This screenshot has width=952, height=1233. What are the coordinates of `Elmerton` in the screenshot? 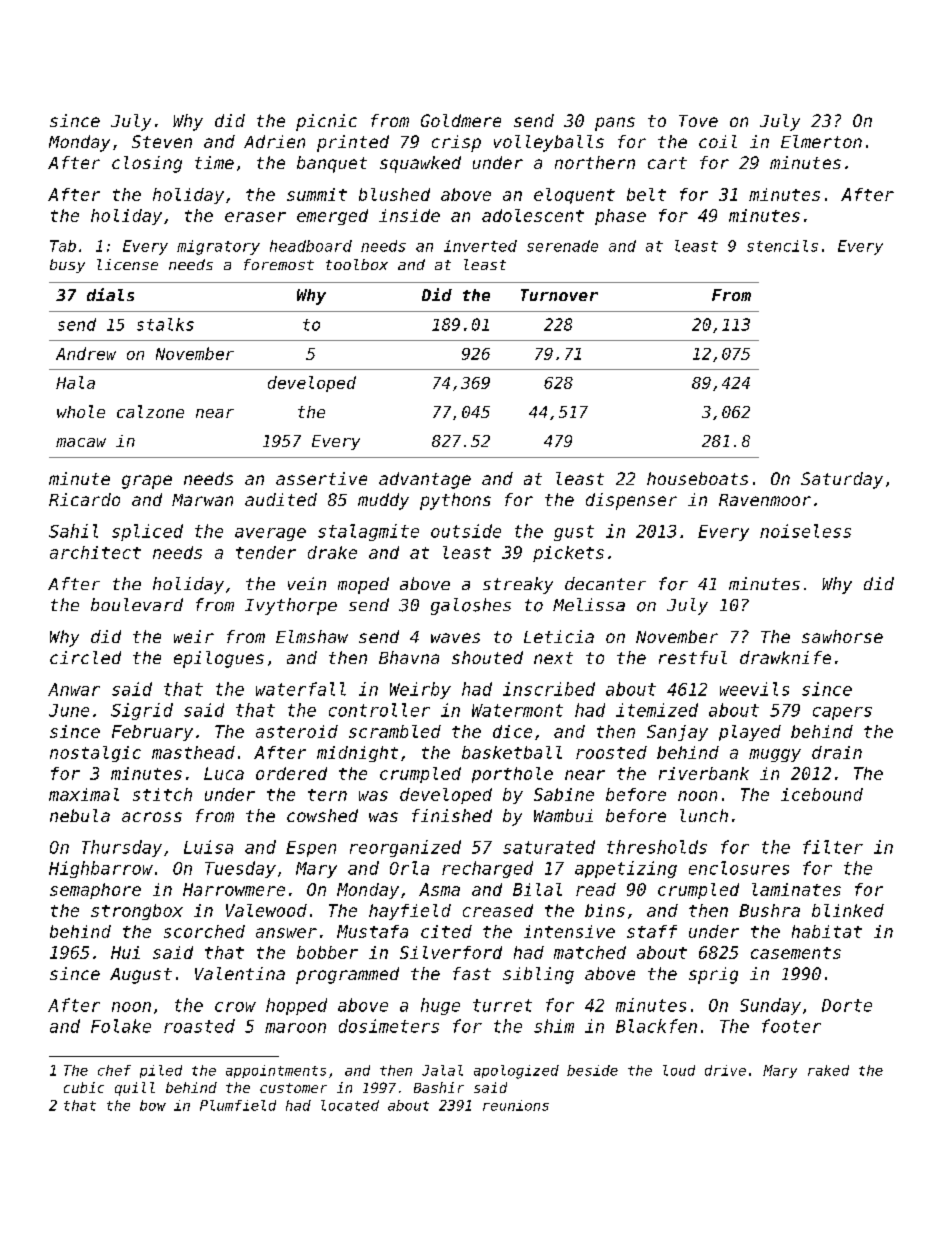 It's located at (821, 141).
